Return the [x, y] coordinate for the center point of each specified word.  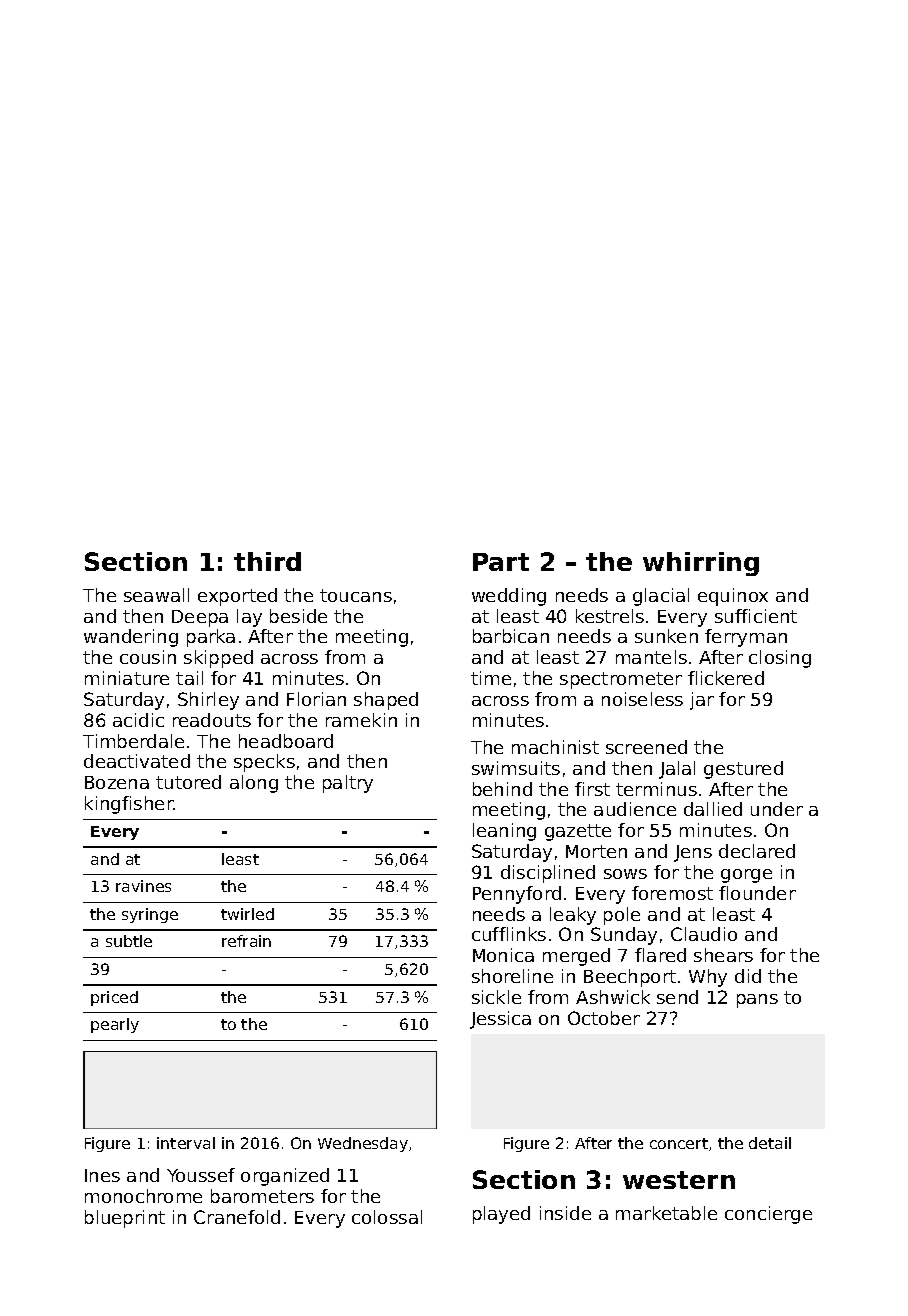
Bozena [117, 782]
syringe [150, 915]
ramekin [361, 720]
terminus [656, 789]
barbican [511, 636]
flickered [726, 678]
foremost [672, 893]
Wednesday [363, 1144]
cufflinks [509, 934]
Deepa [200, 618]
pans [757, 1001]
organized [285, 1177]
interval [186, 1143]
